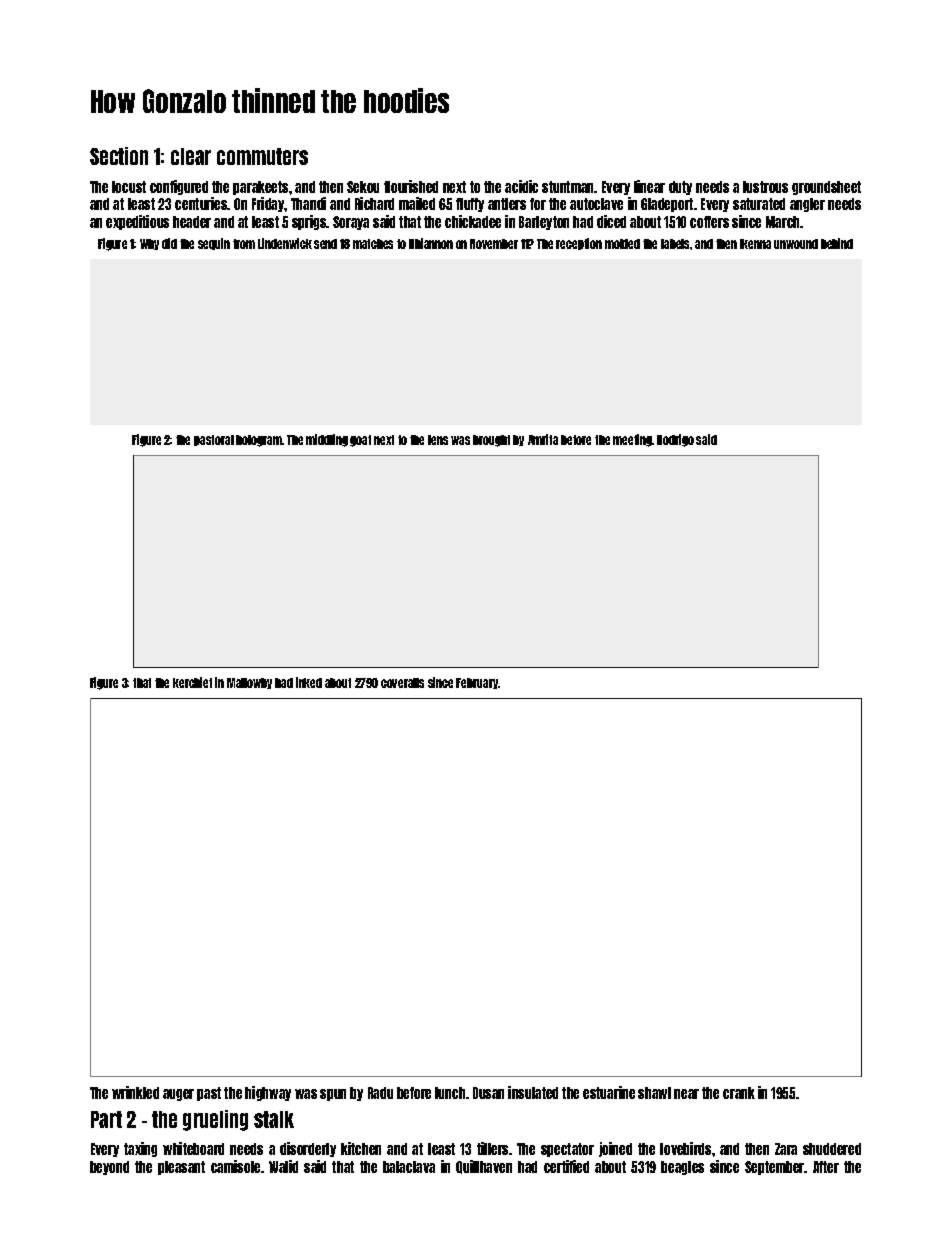 The image size is (952, 1233). Describe the element at coordinates (675, 440) in the screenshot. I see `Rodrigo` at that location.
